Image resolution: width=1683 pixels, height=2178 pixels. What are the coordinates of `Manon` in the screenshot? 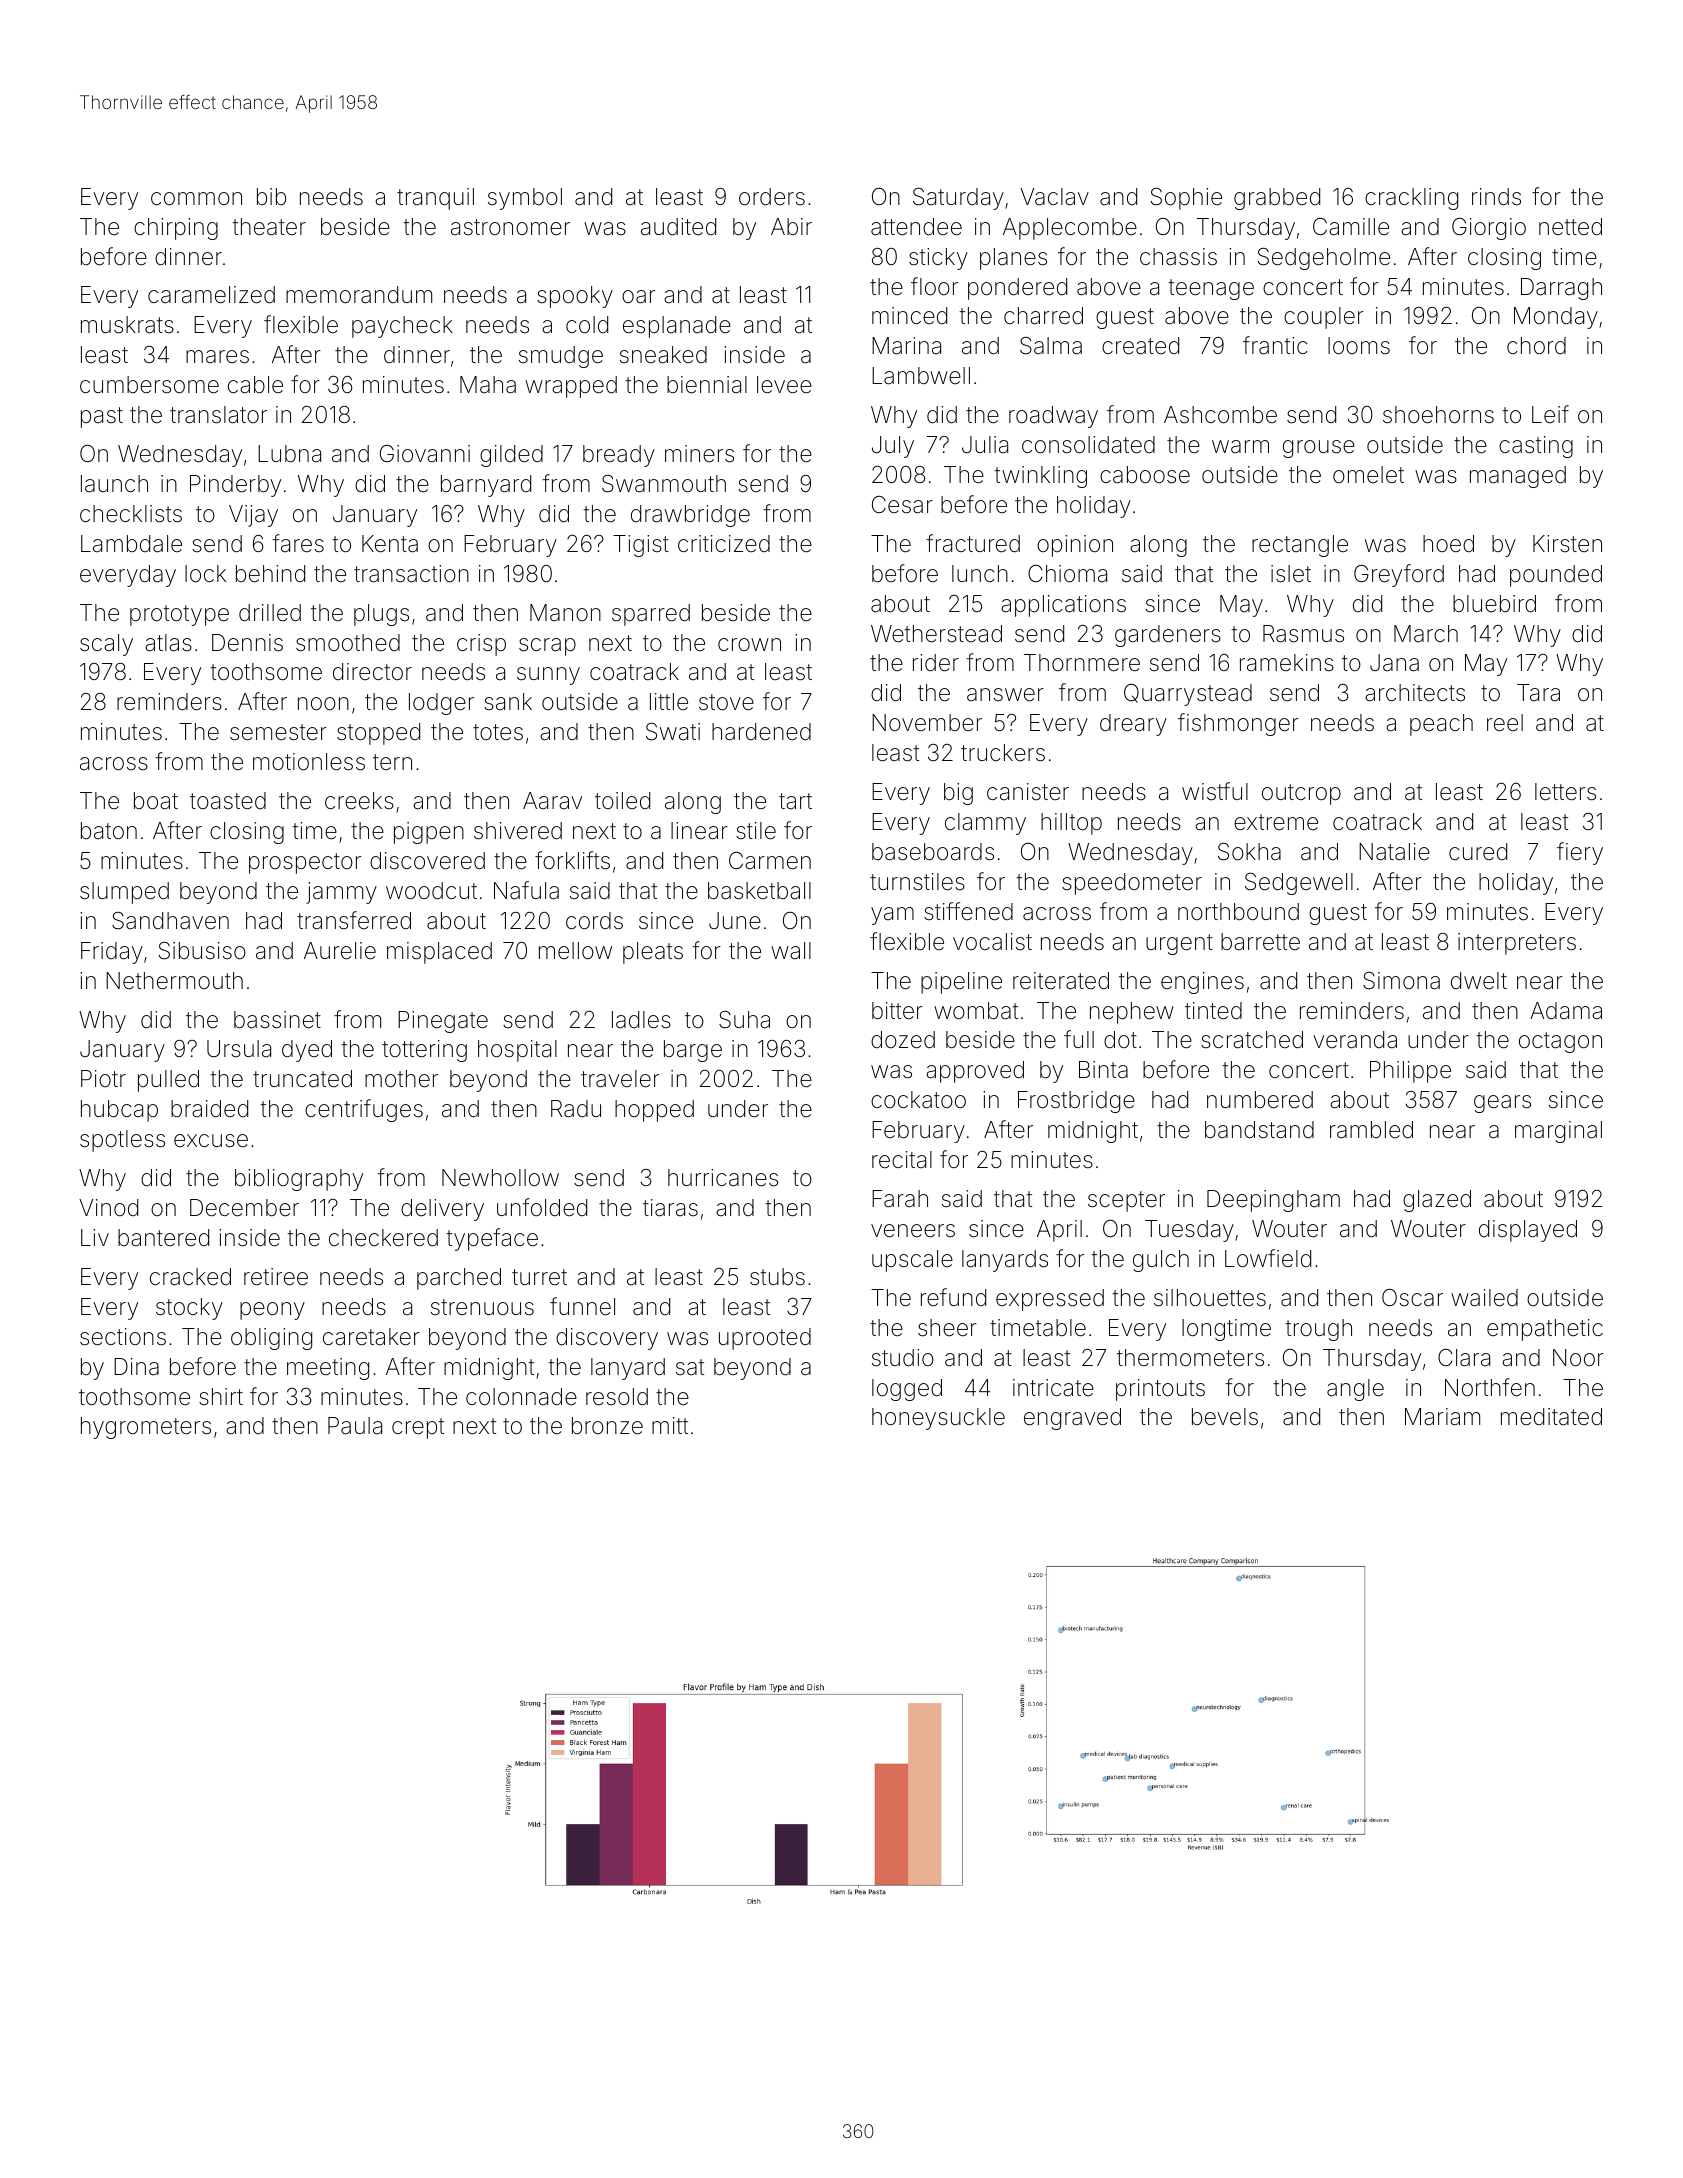 It's located at (565, 613).
